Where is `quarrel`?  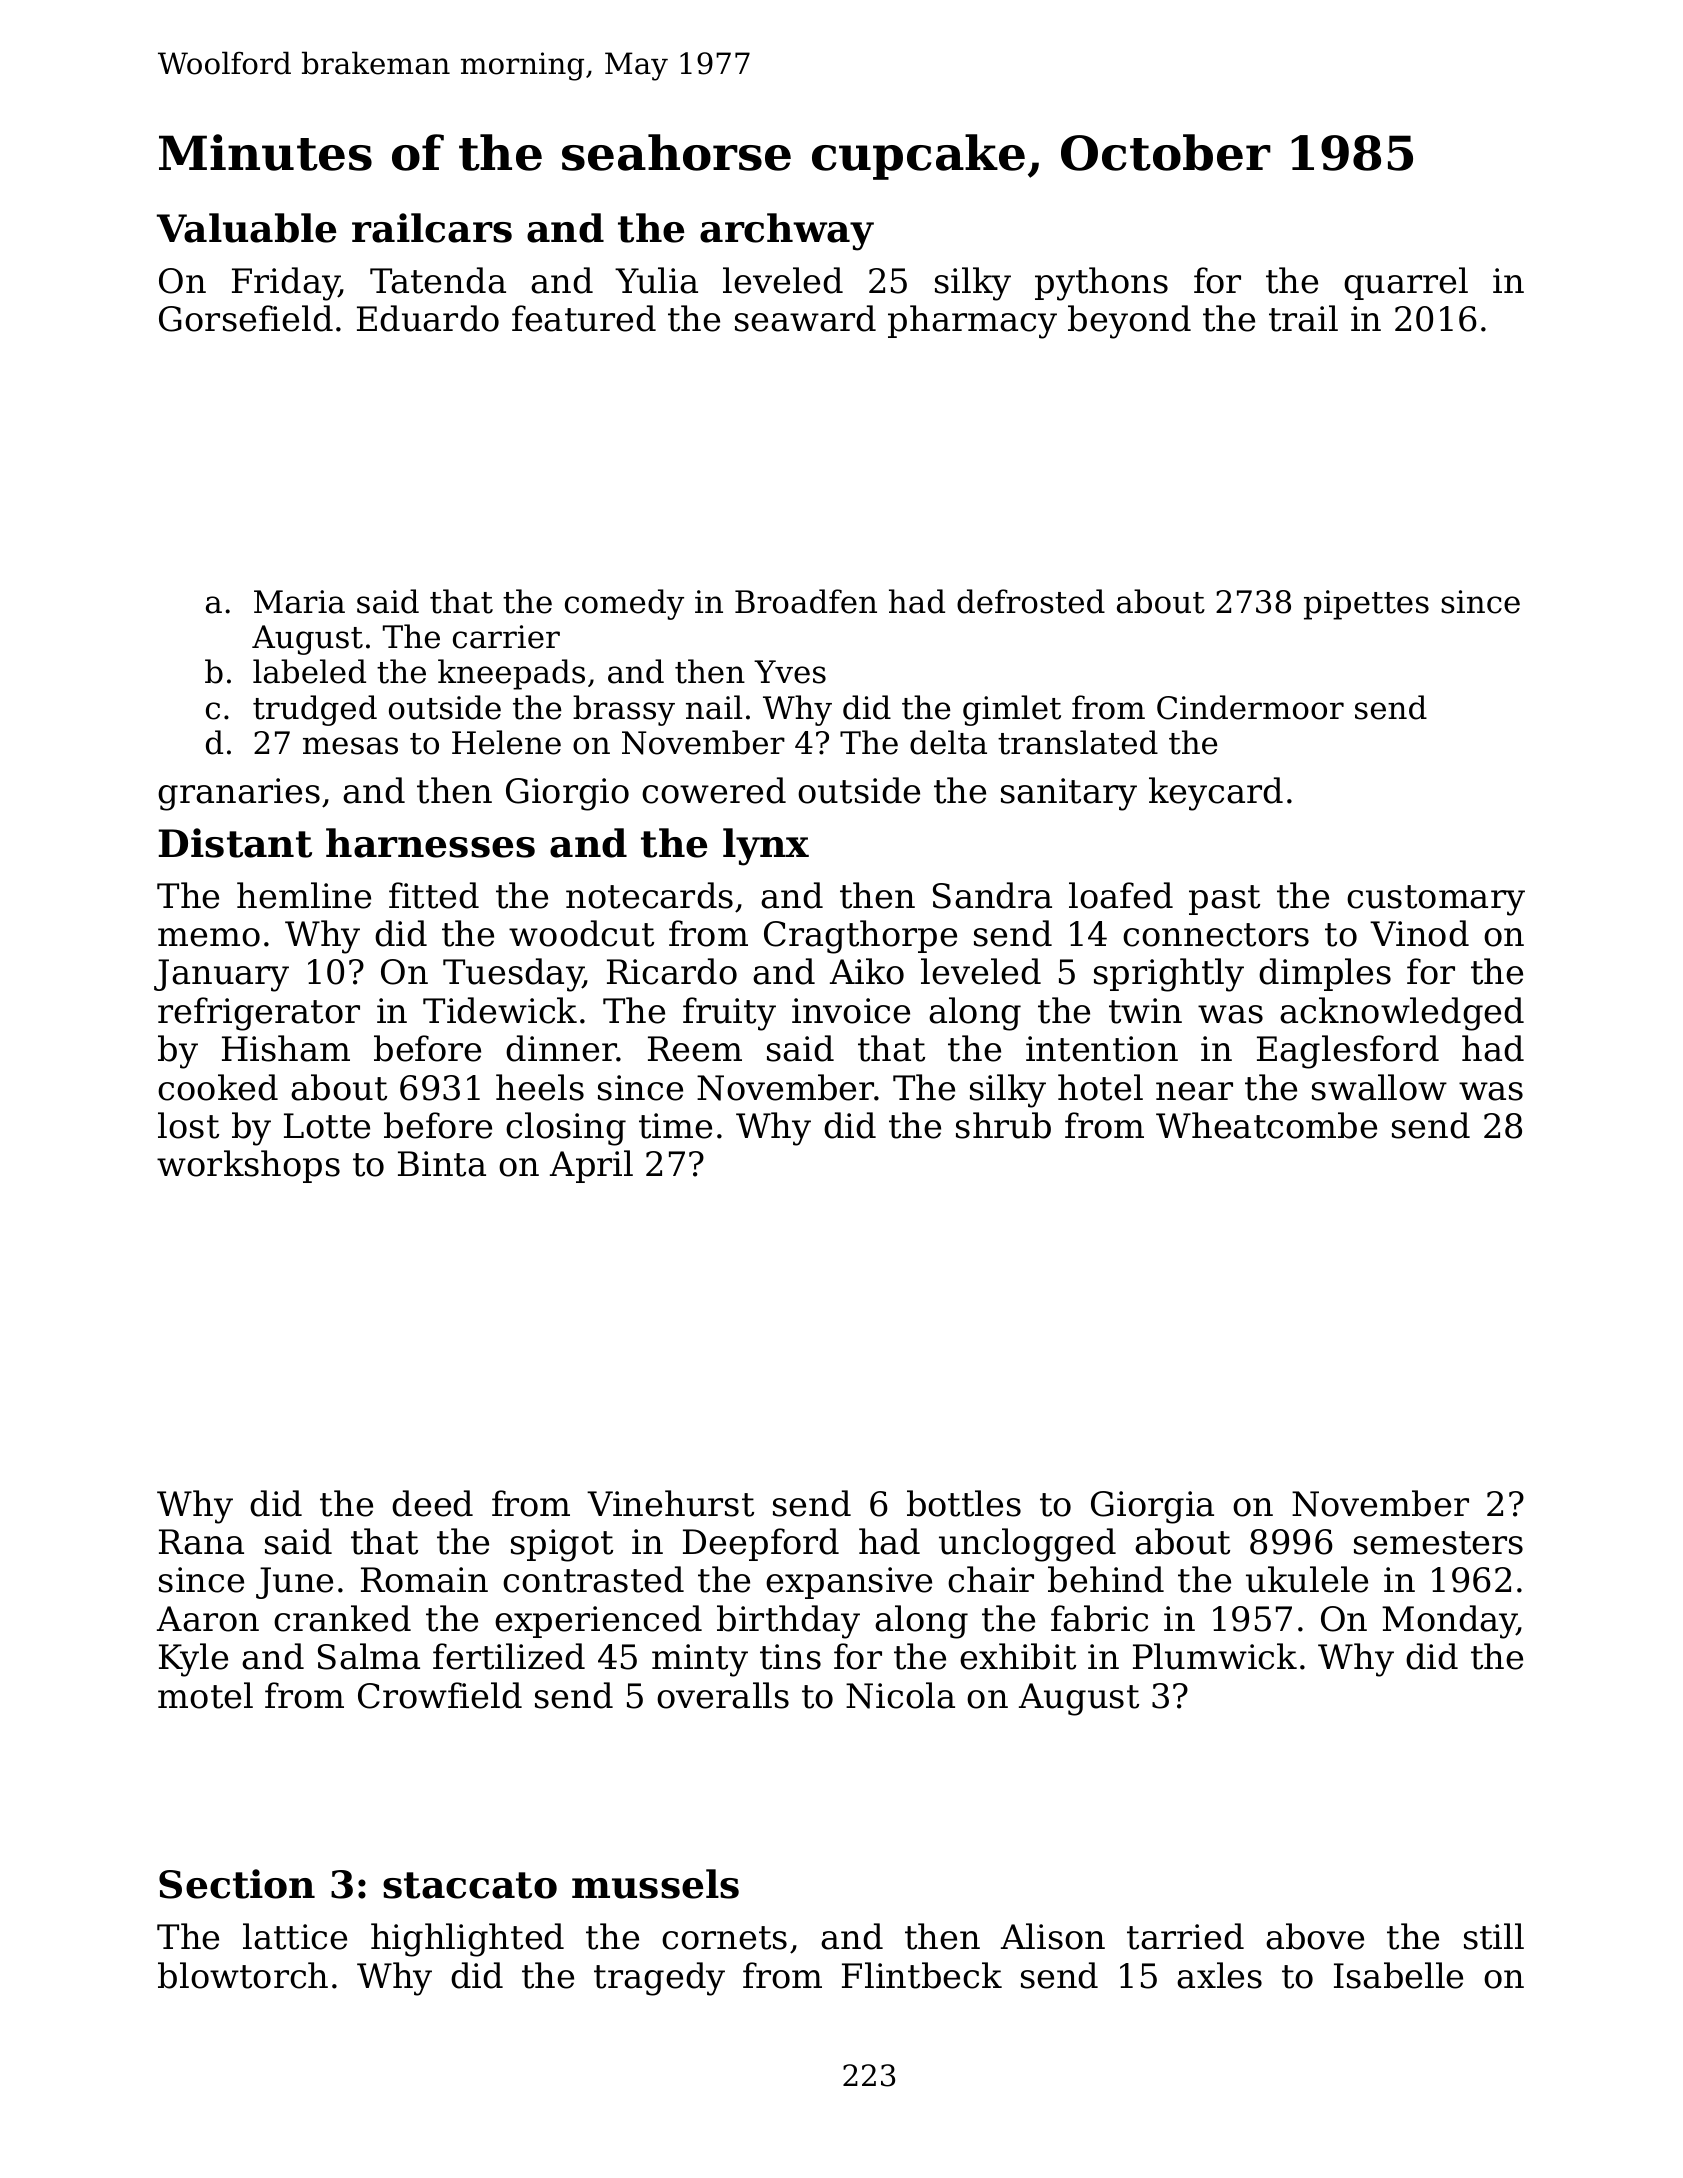
quarrel is located at coordinates (1406, 283).
